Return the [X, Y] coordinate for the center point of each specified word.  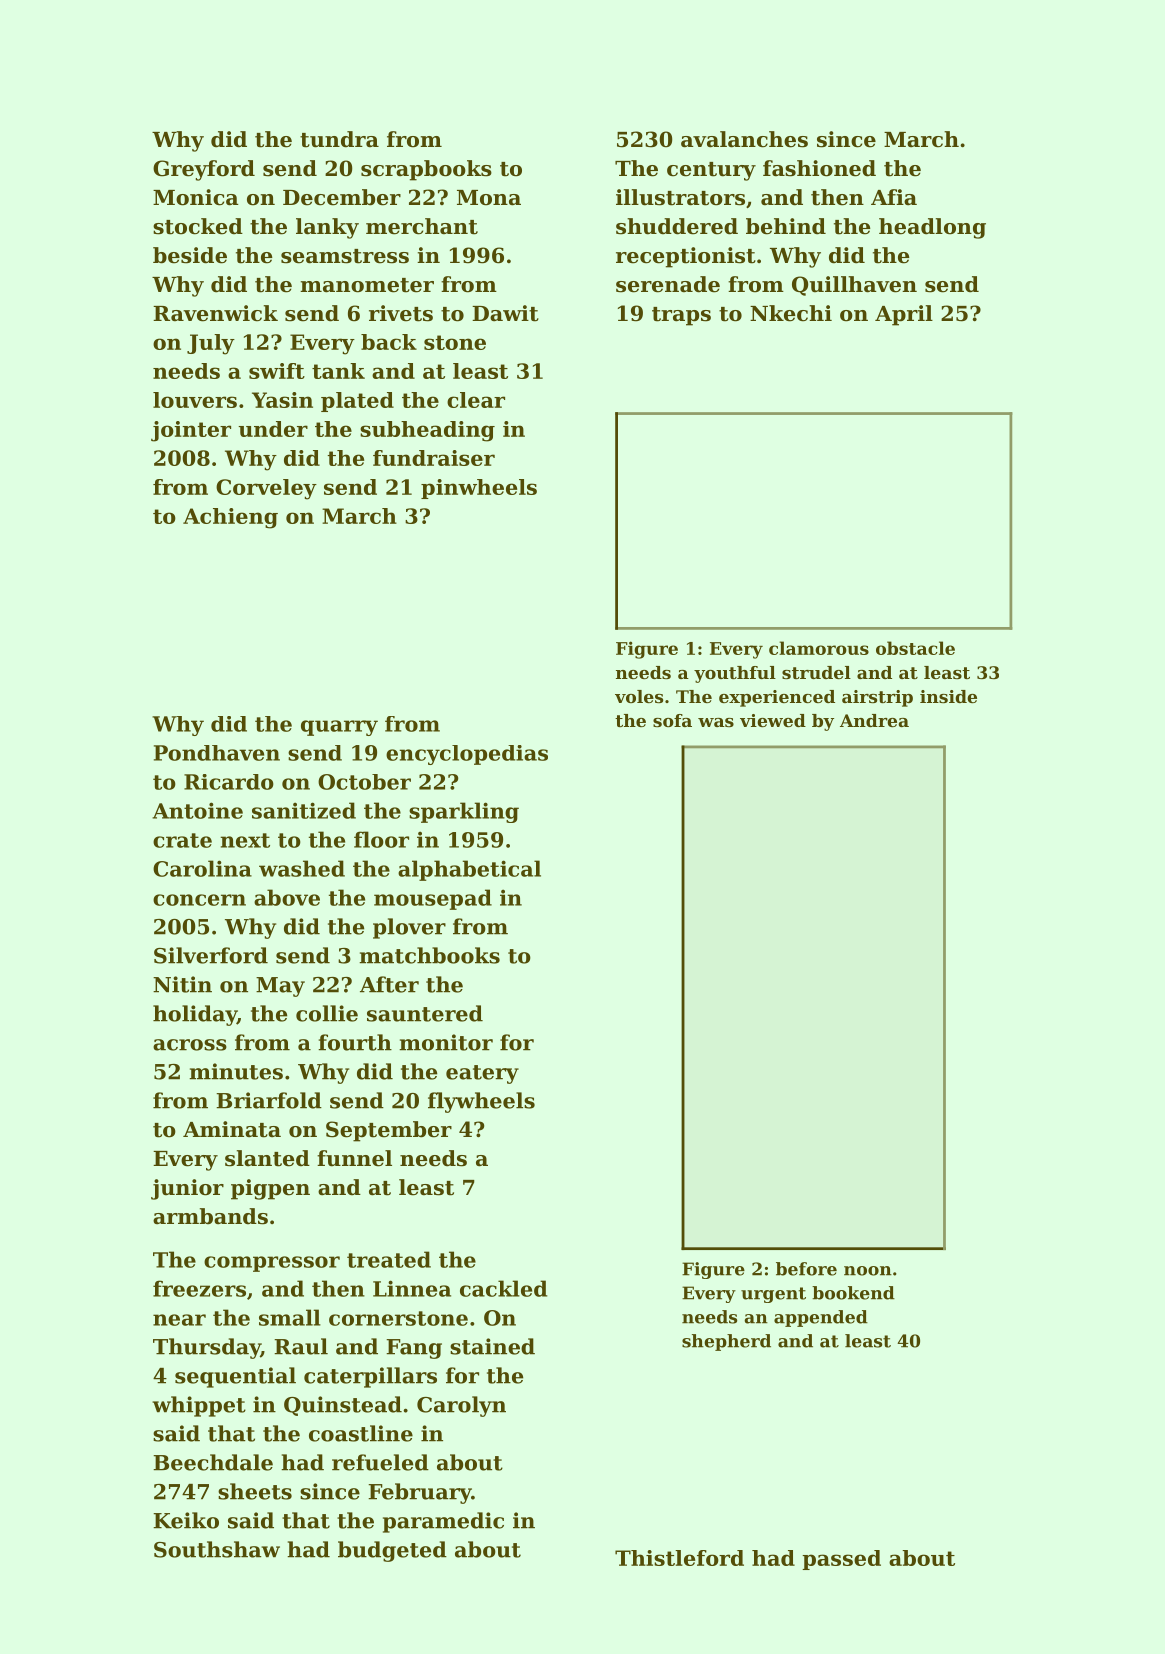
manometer [367, 285]
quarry [339, 728]
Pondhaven [217, 753]
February [420, 1493]
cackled [503, 1288]
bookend [853, 1293]
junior [187, 1189]
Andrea [874, 720]
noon [868, 1271]
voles [639, 696]
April [904, 315]
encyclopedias [467, 755]
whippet [199, 1406]
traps [681, 316]
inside [948, 696]
